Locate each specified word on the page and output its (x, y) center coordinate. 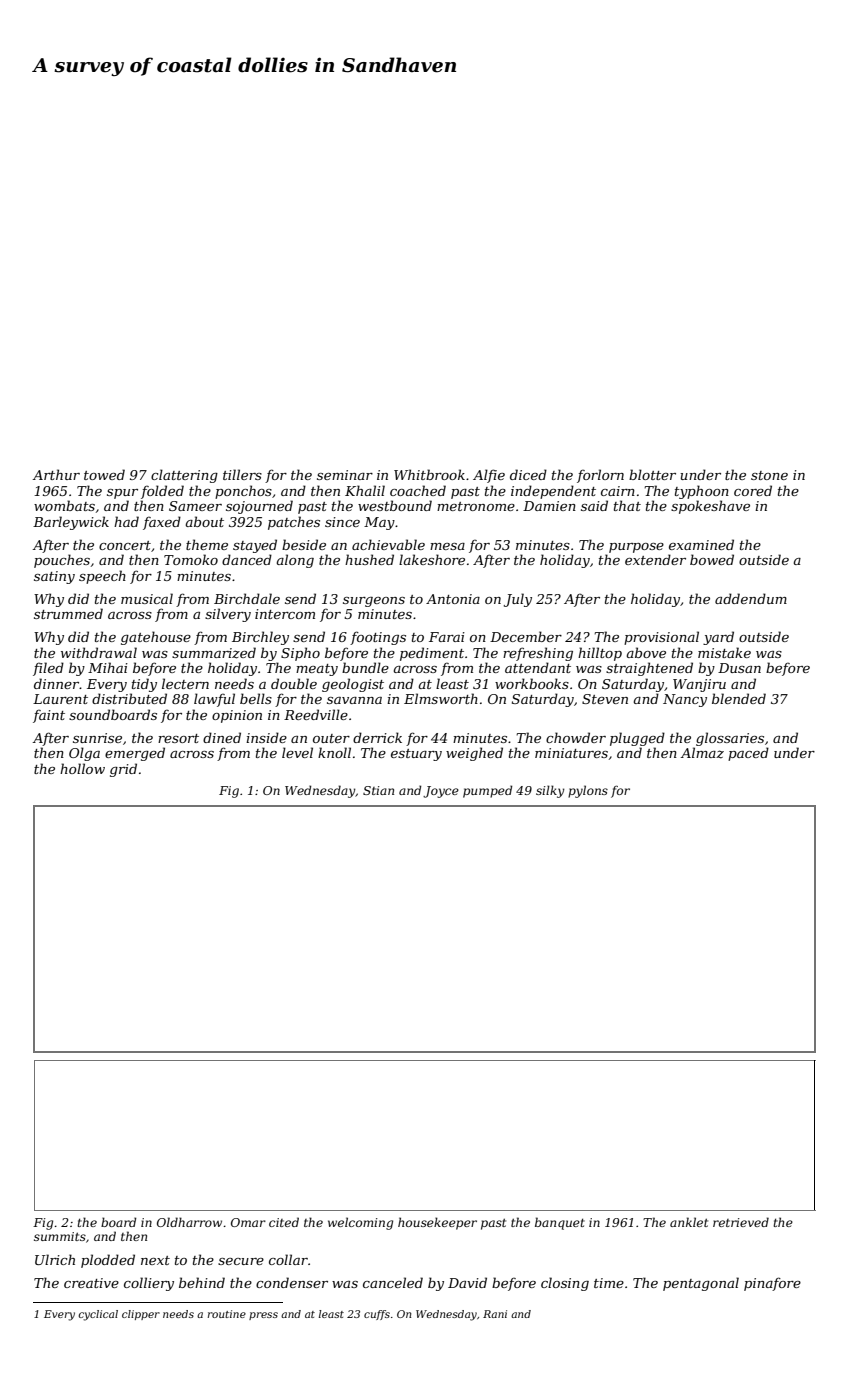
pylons (588, 791)
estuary (416, 755)
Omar (248, 1222)
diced (528, 474)
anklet (689, 1222)
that (627, 505)
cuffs (377, 1315)
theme (207, 544)
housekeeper (437, 1223)
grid (123, 770)
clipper (141, 1315)
